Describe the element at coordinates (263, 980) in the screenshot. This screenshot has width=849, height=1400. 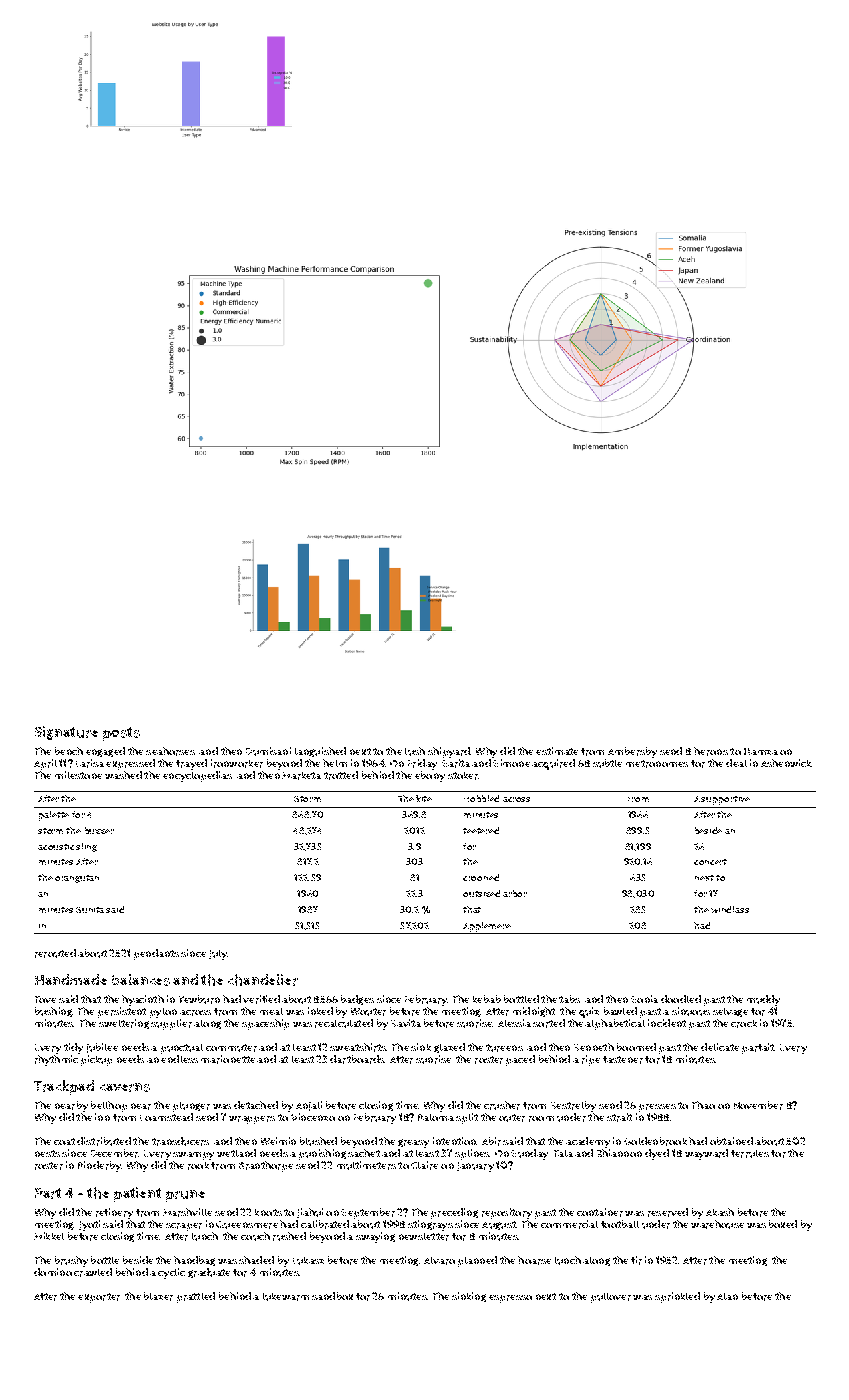
I see `chandelier` at that location.
